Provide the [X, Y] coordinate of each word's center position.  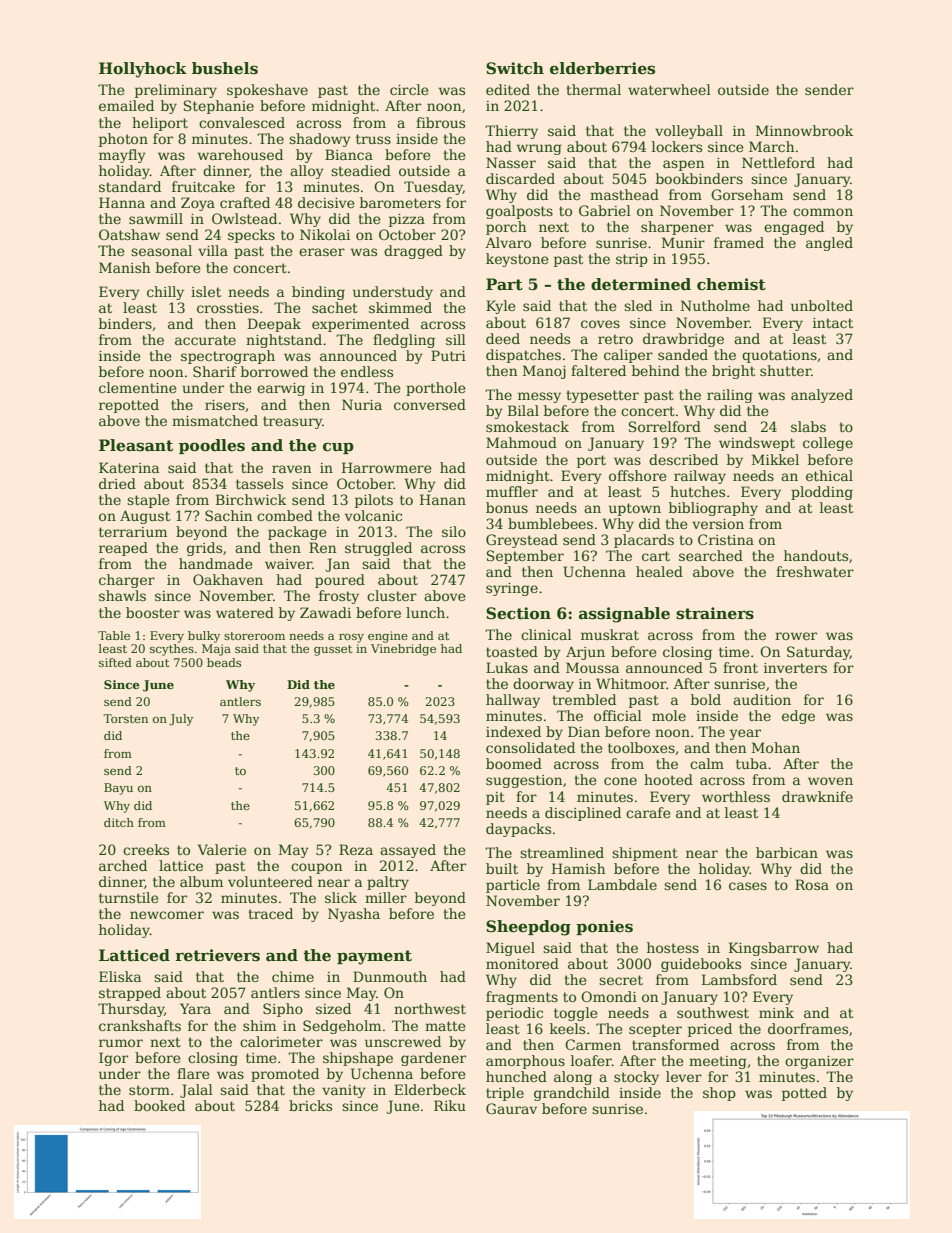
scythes [172, 650]
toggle [576, 1014]
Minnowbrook [804, 130]
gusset [333, 650]
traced [270, 913]
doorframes [808, 1028]
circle [409, 89]
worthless [736, 796]
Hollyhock [143, 70]
